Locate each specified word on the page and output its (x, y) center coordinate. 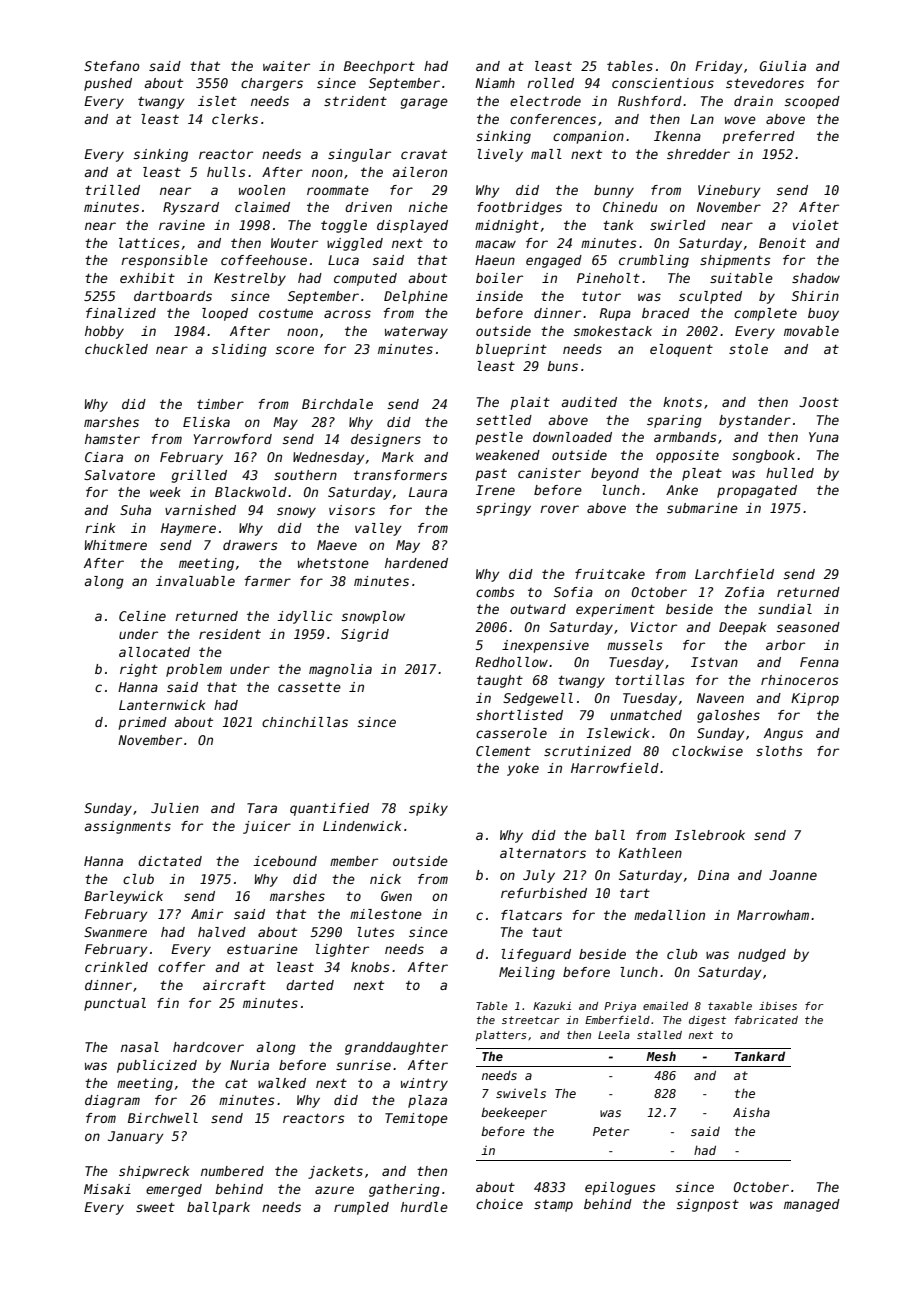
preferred (759, 137)
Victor (654, 627)
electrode (545, 101)
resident (230, 634)
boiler (499, 278)
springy (503, 509)
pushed (108, 84)
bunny (614, 191)
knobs (370, 967)
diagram (112, 1101)
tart (635, 893)
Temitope (416, 1119)
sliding (239, 350)
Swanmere (115, 932)
